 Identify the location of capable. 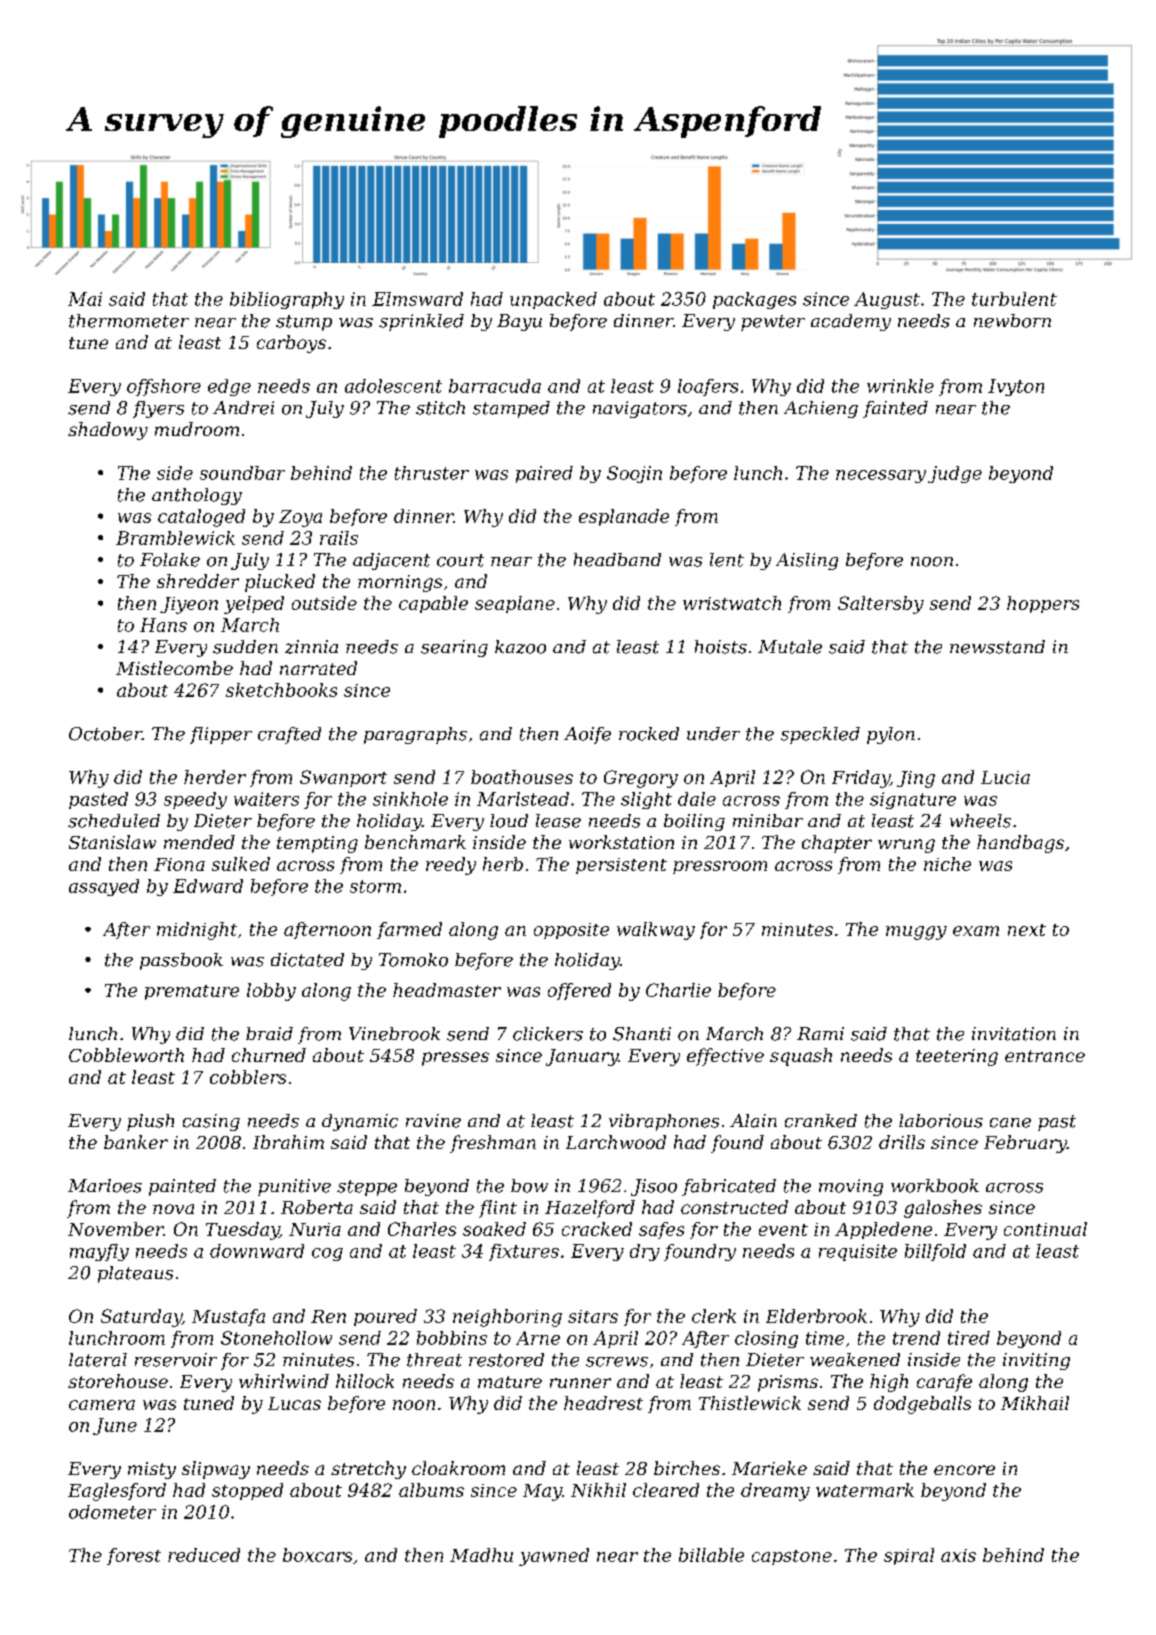
(433, 604).
